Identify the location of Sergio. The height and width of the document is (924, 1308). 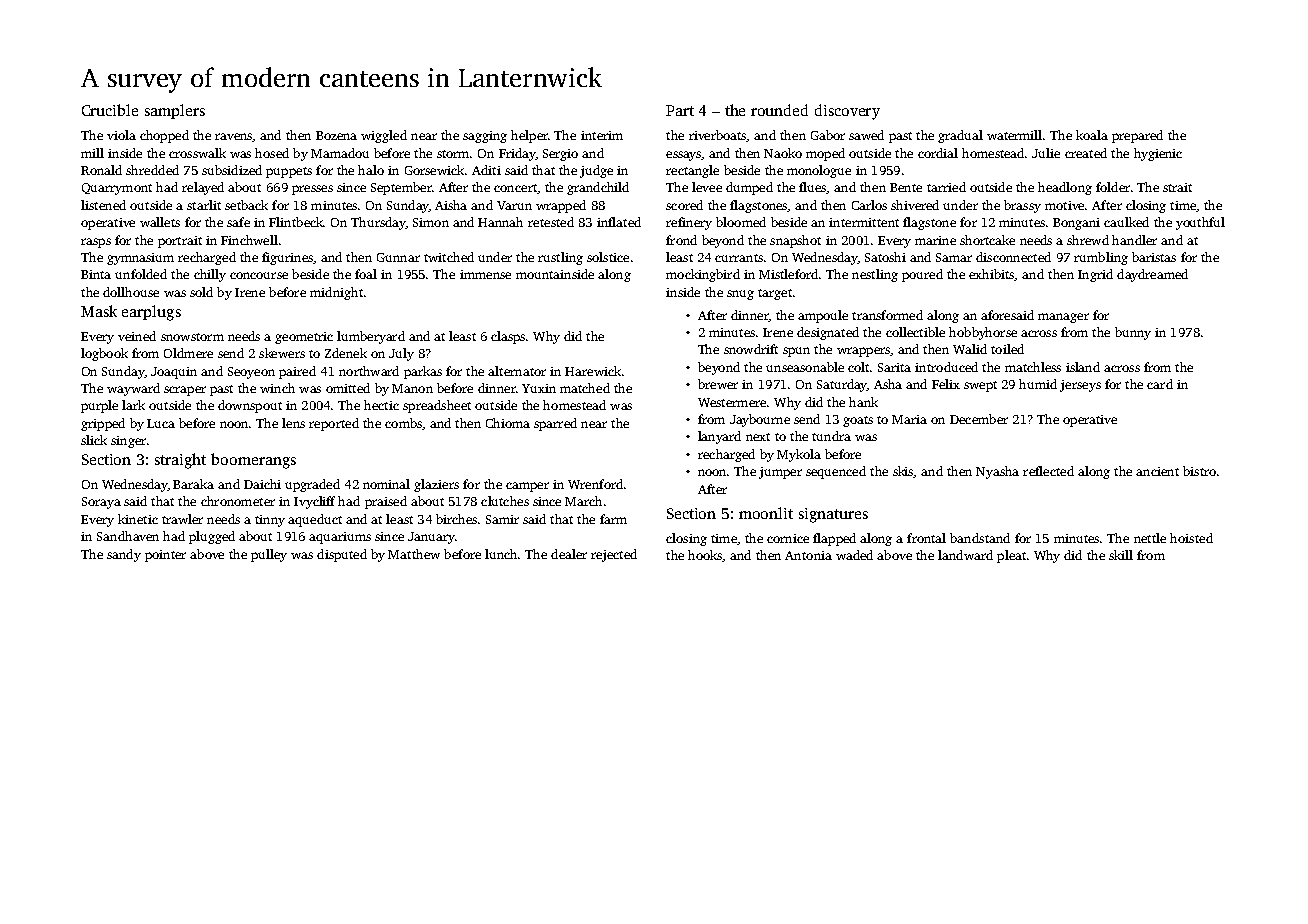
(560, 155).
